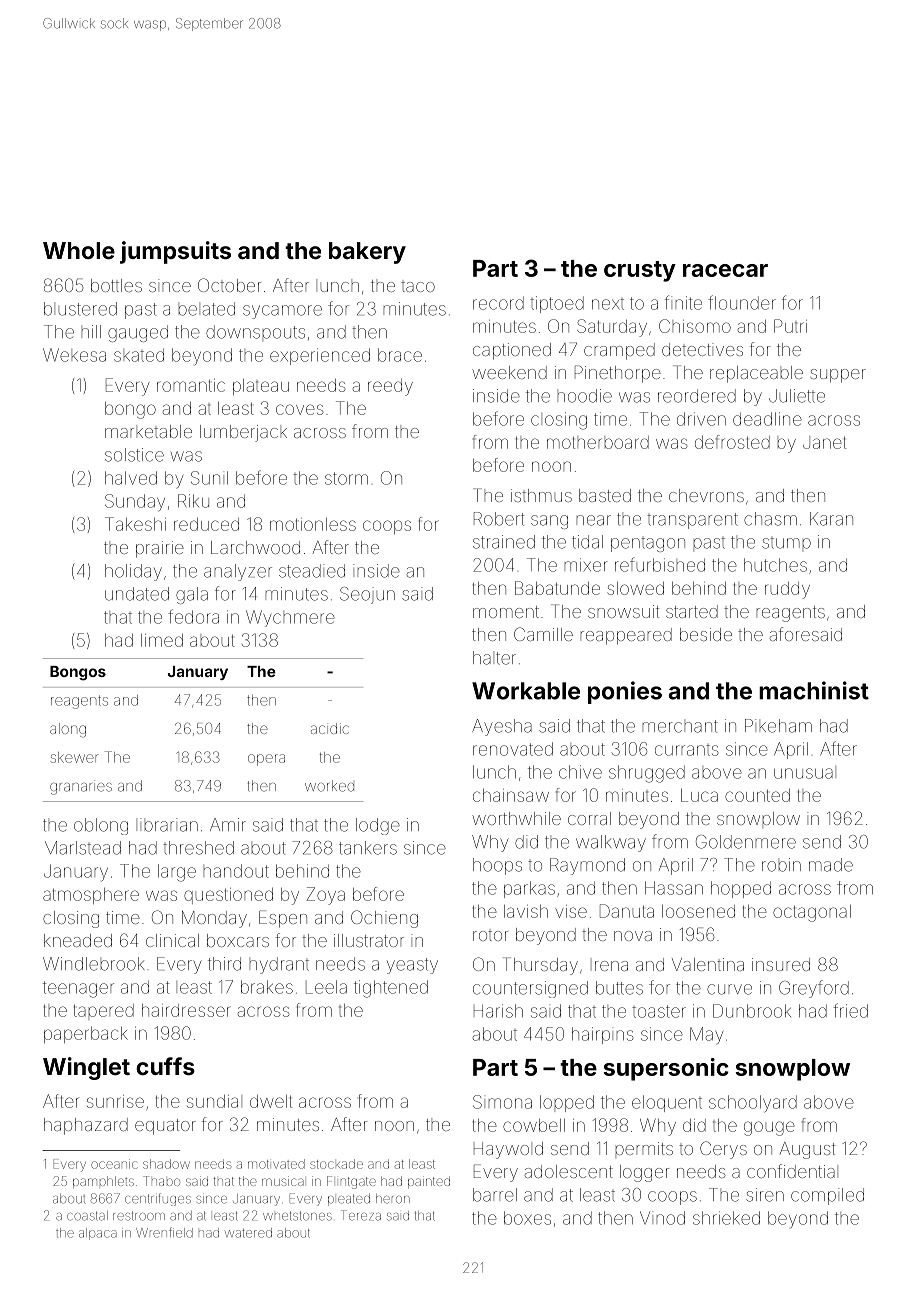  What do you see at coordinates (391, 989) in the image?
I see `tightened` at bounding box center [391, 989].
